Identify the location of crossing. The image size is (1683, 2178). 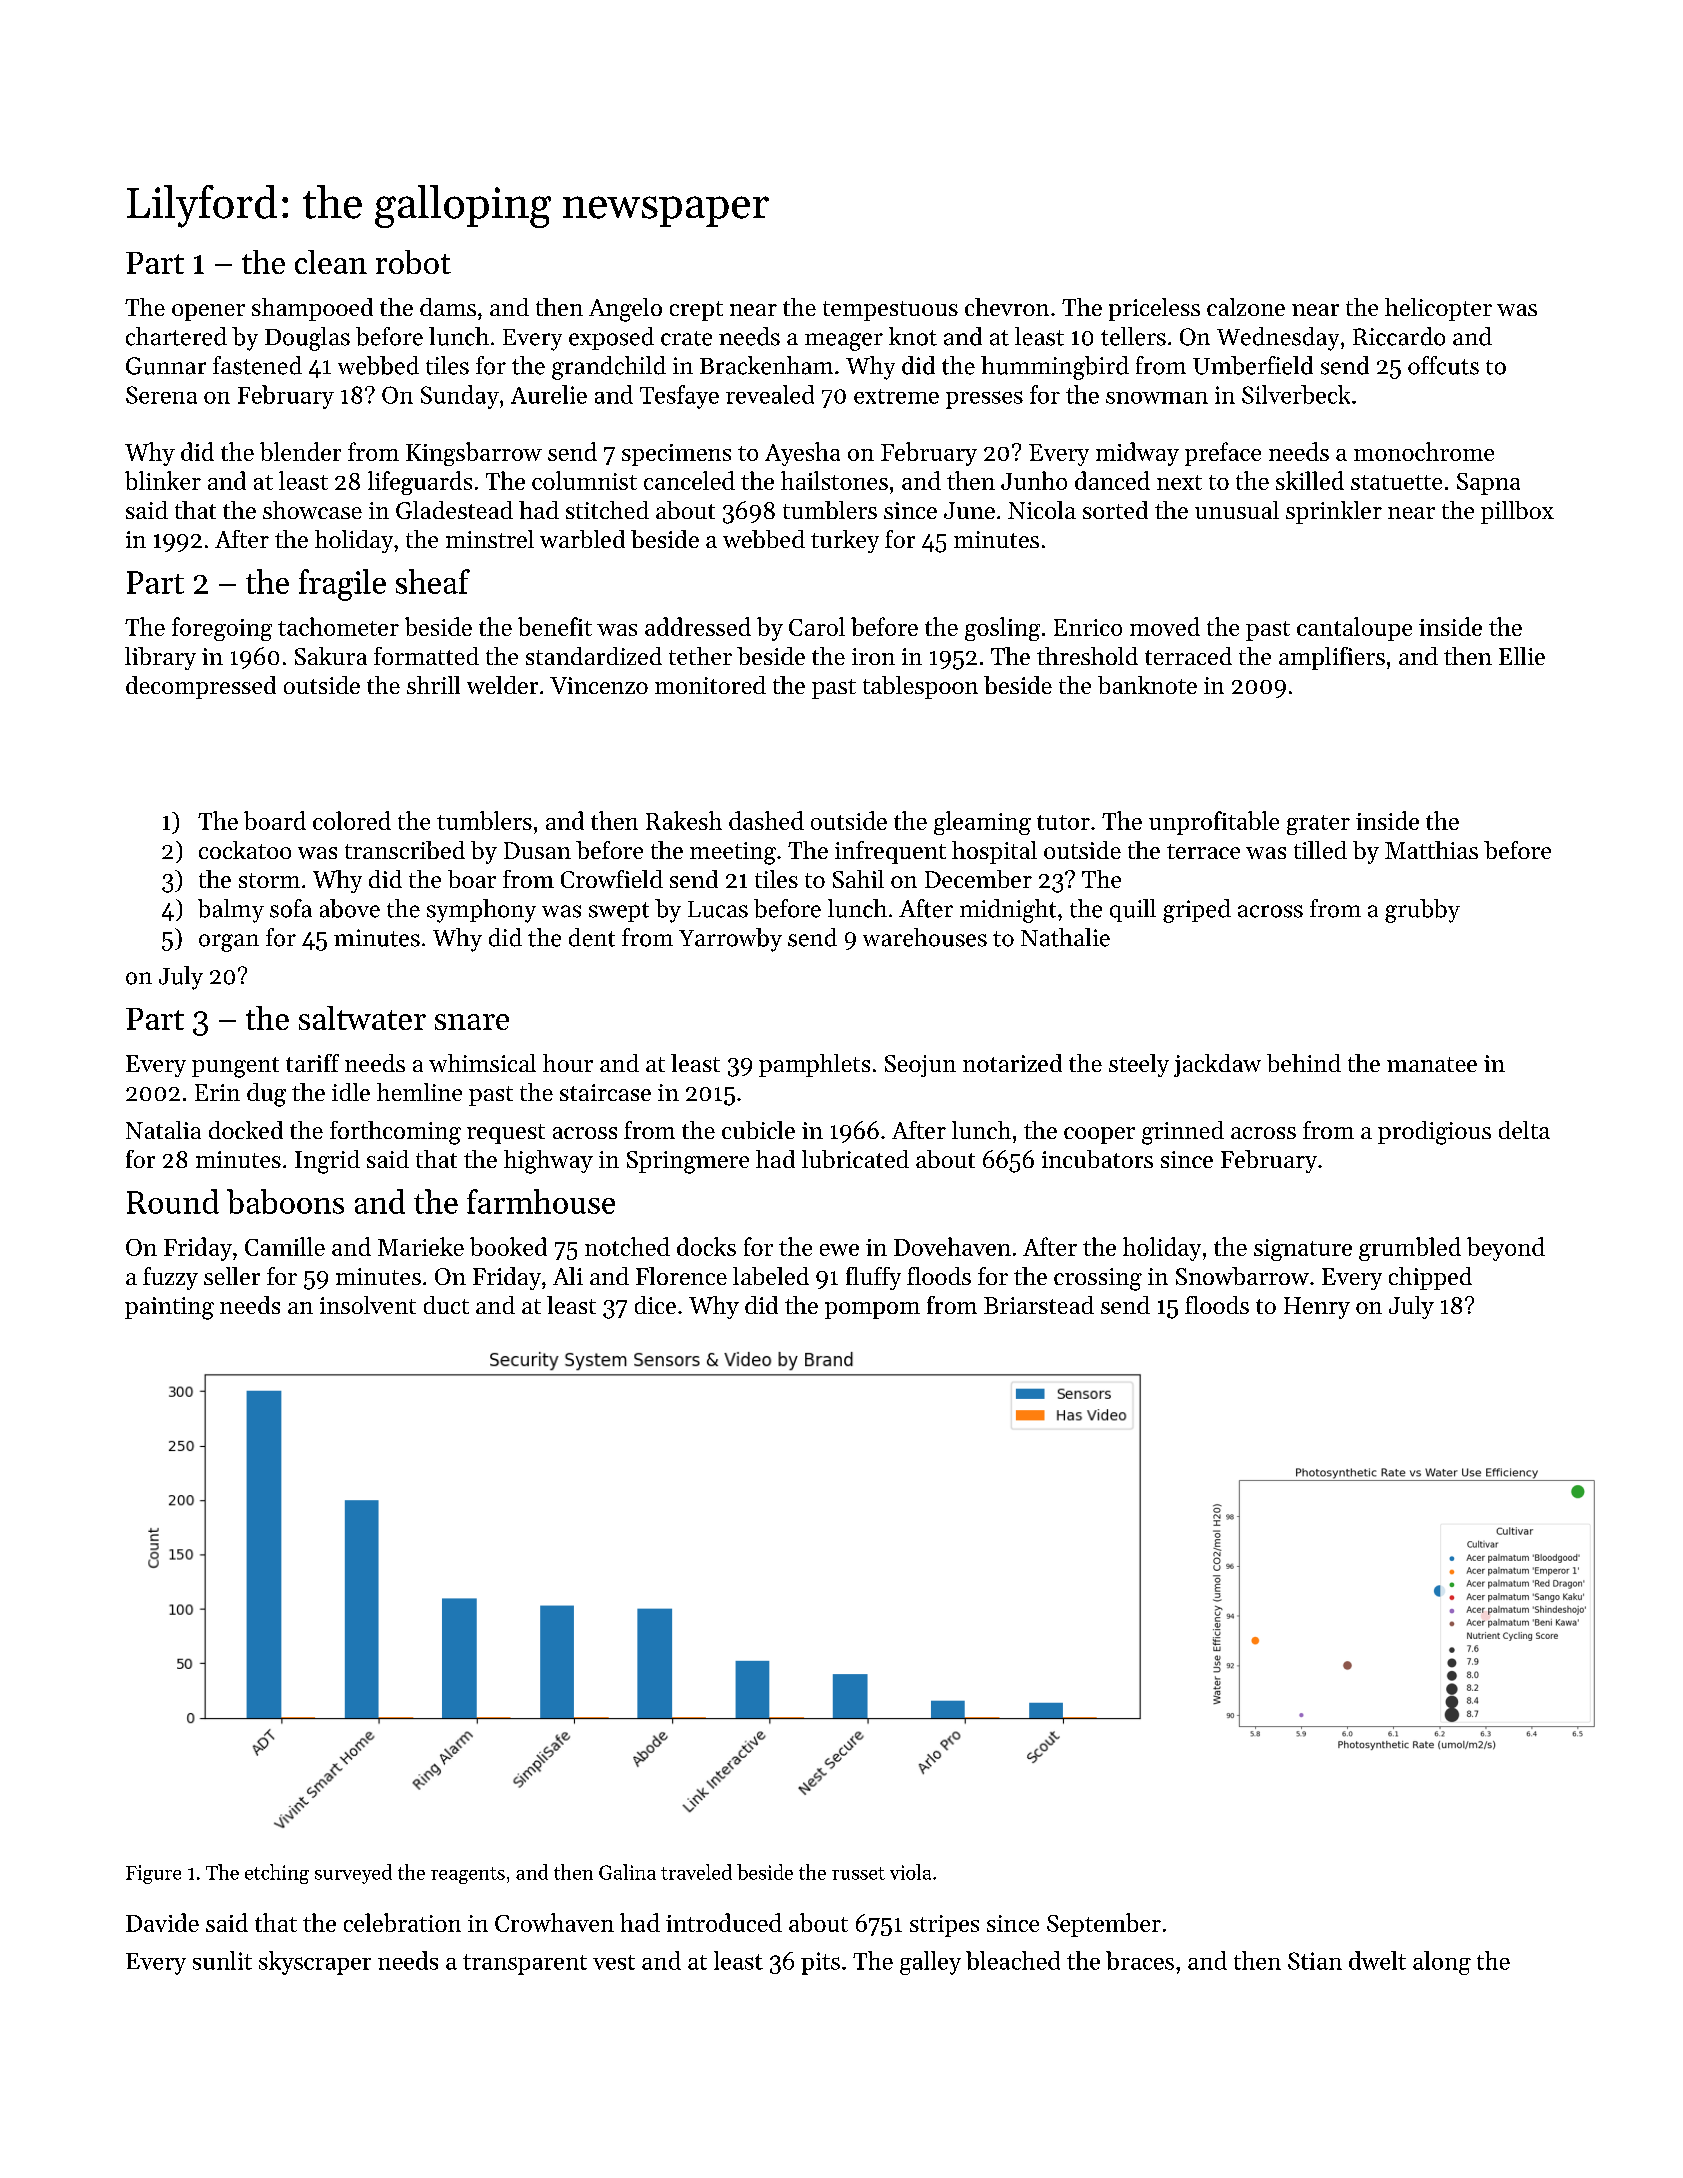
(1098, 1279).
